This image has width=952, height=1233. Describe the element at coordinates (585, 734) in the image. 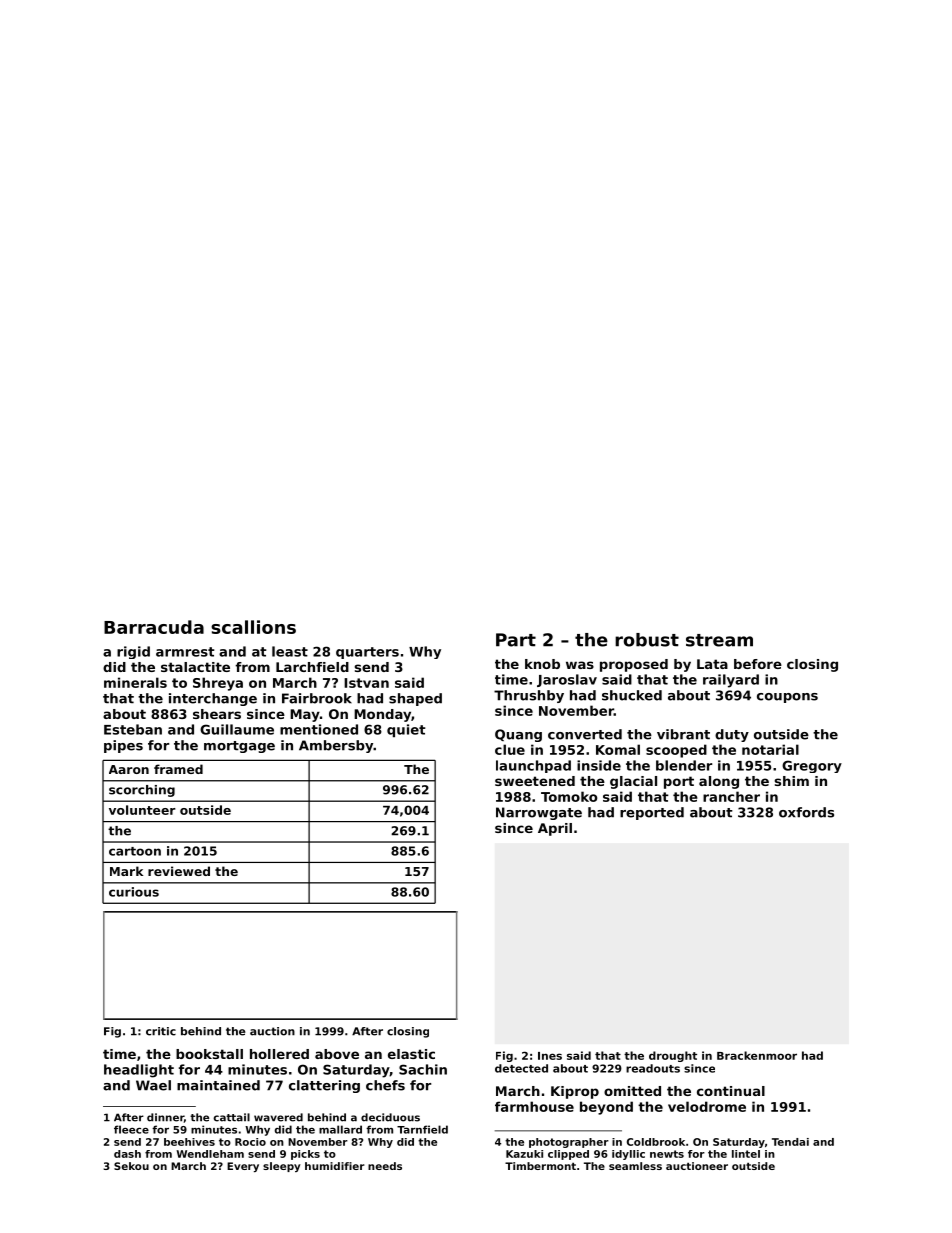

I see `converted` at that location.
